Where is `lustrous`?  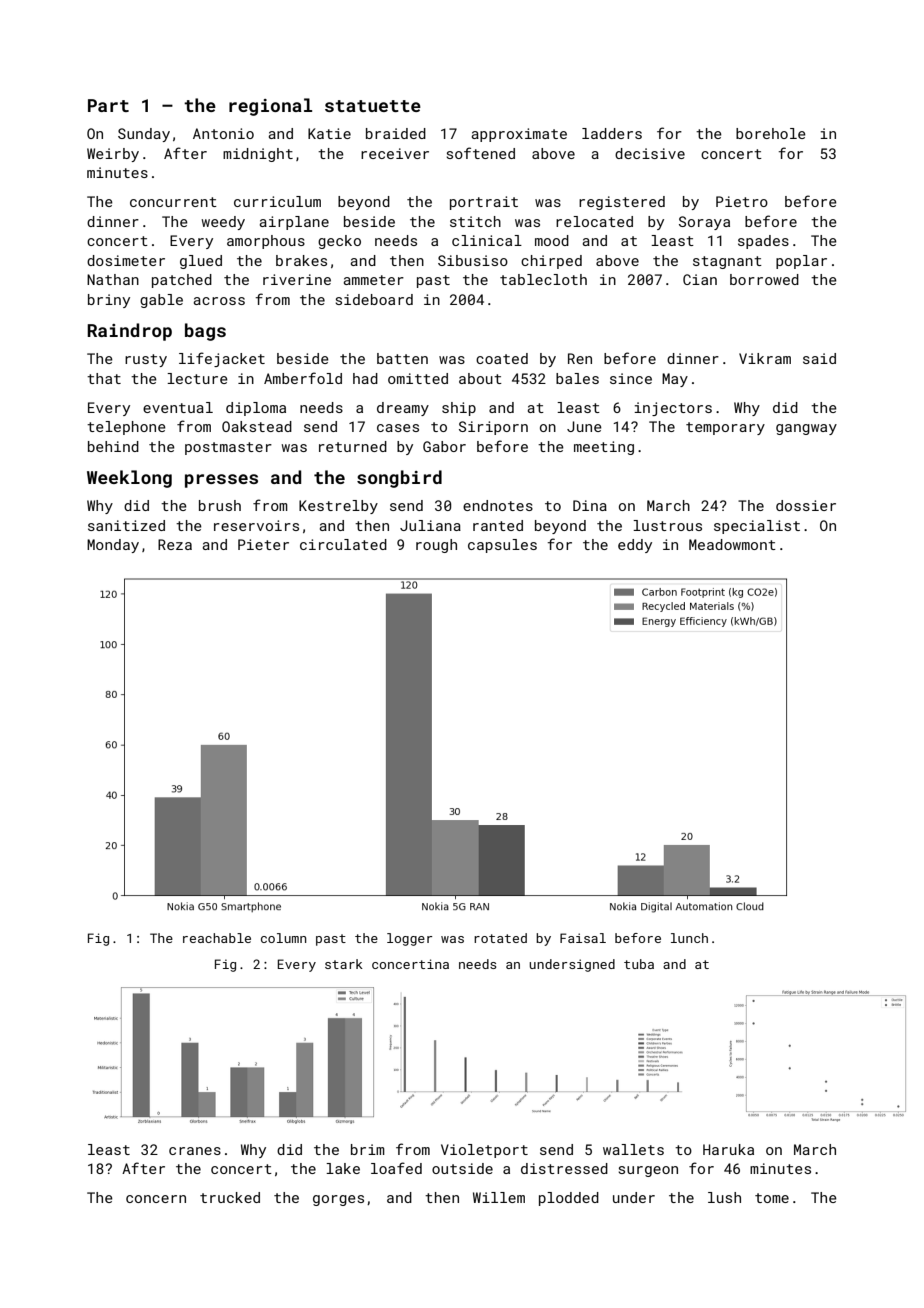 lustrous is located at coordinates (667, 525).
